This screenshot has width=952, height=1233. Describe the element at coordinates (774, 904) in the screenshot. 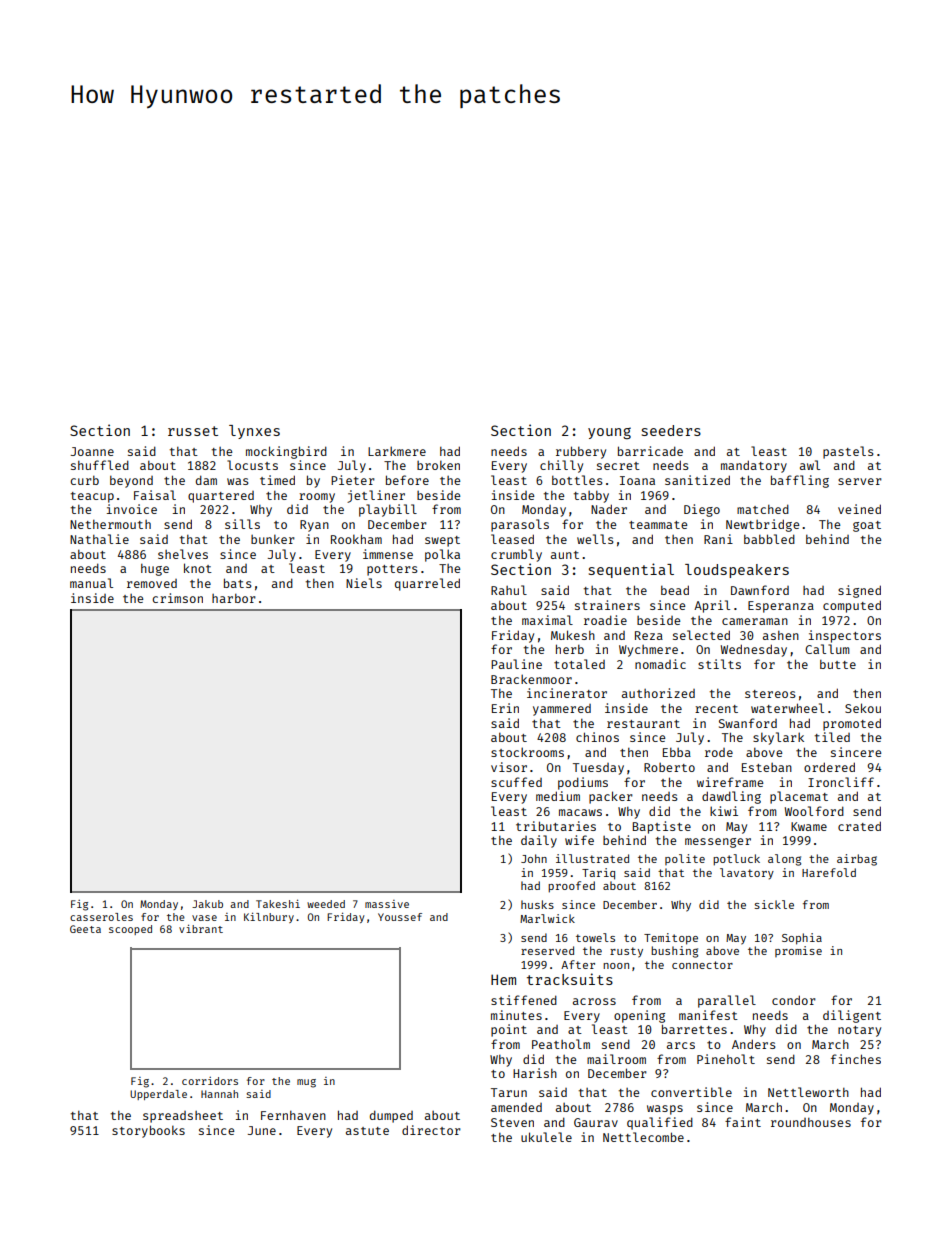

I see `sickle` at that location.
